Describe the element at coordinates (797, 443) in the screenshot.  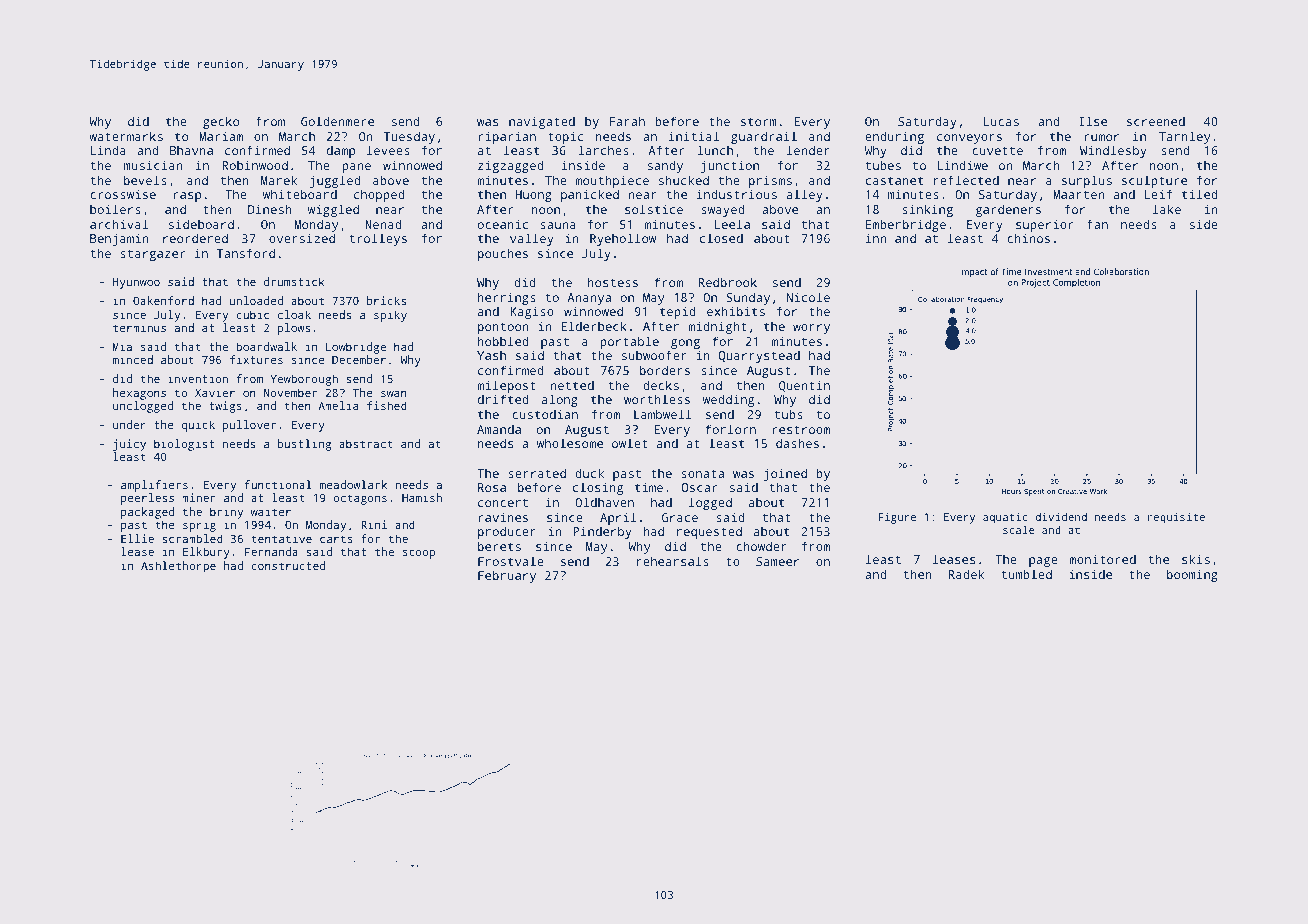
I see `dashes` at that location.
